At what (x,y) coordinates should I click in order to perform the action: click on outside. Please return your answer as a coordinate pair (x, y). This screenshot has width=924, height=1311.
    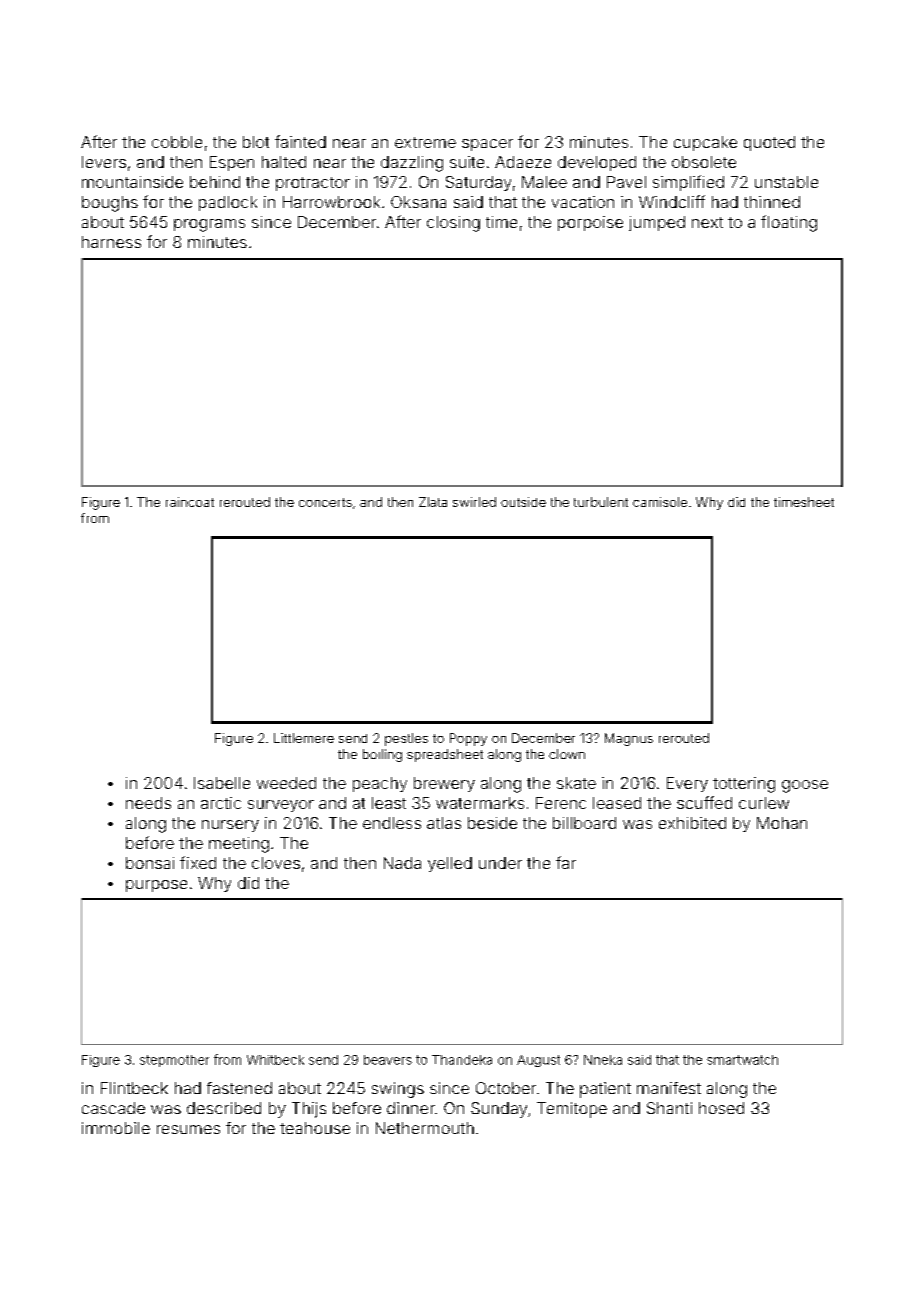
    Looking at the image, I should click on (523, 502).
